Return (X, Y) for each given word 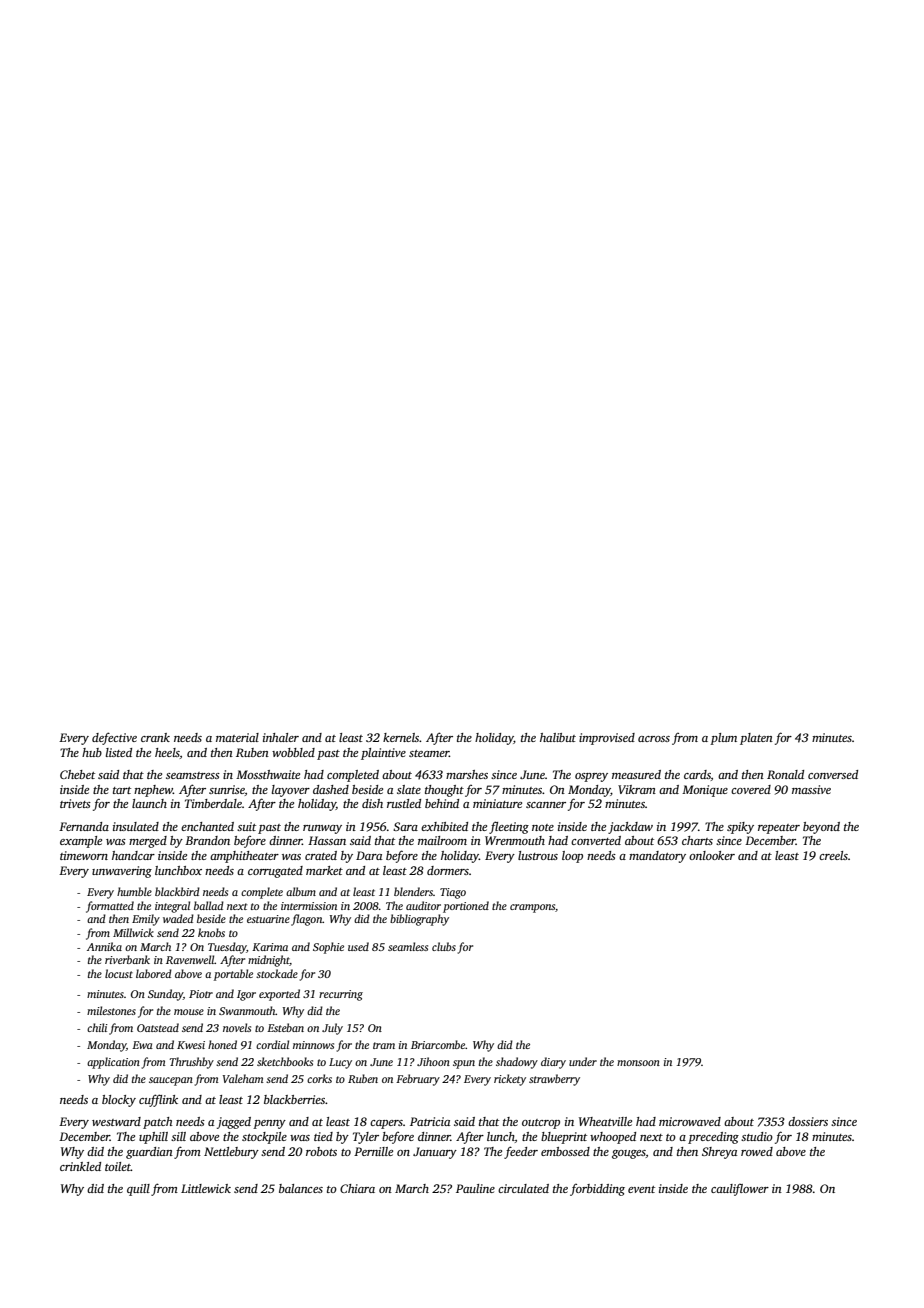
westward (116, 1121)
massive (811, 789)
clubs (444, 946)
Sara (405, 826)
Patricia (430, 1121)
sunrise (227, 789)
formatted (110, 907)
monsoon (638, 1063)
